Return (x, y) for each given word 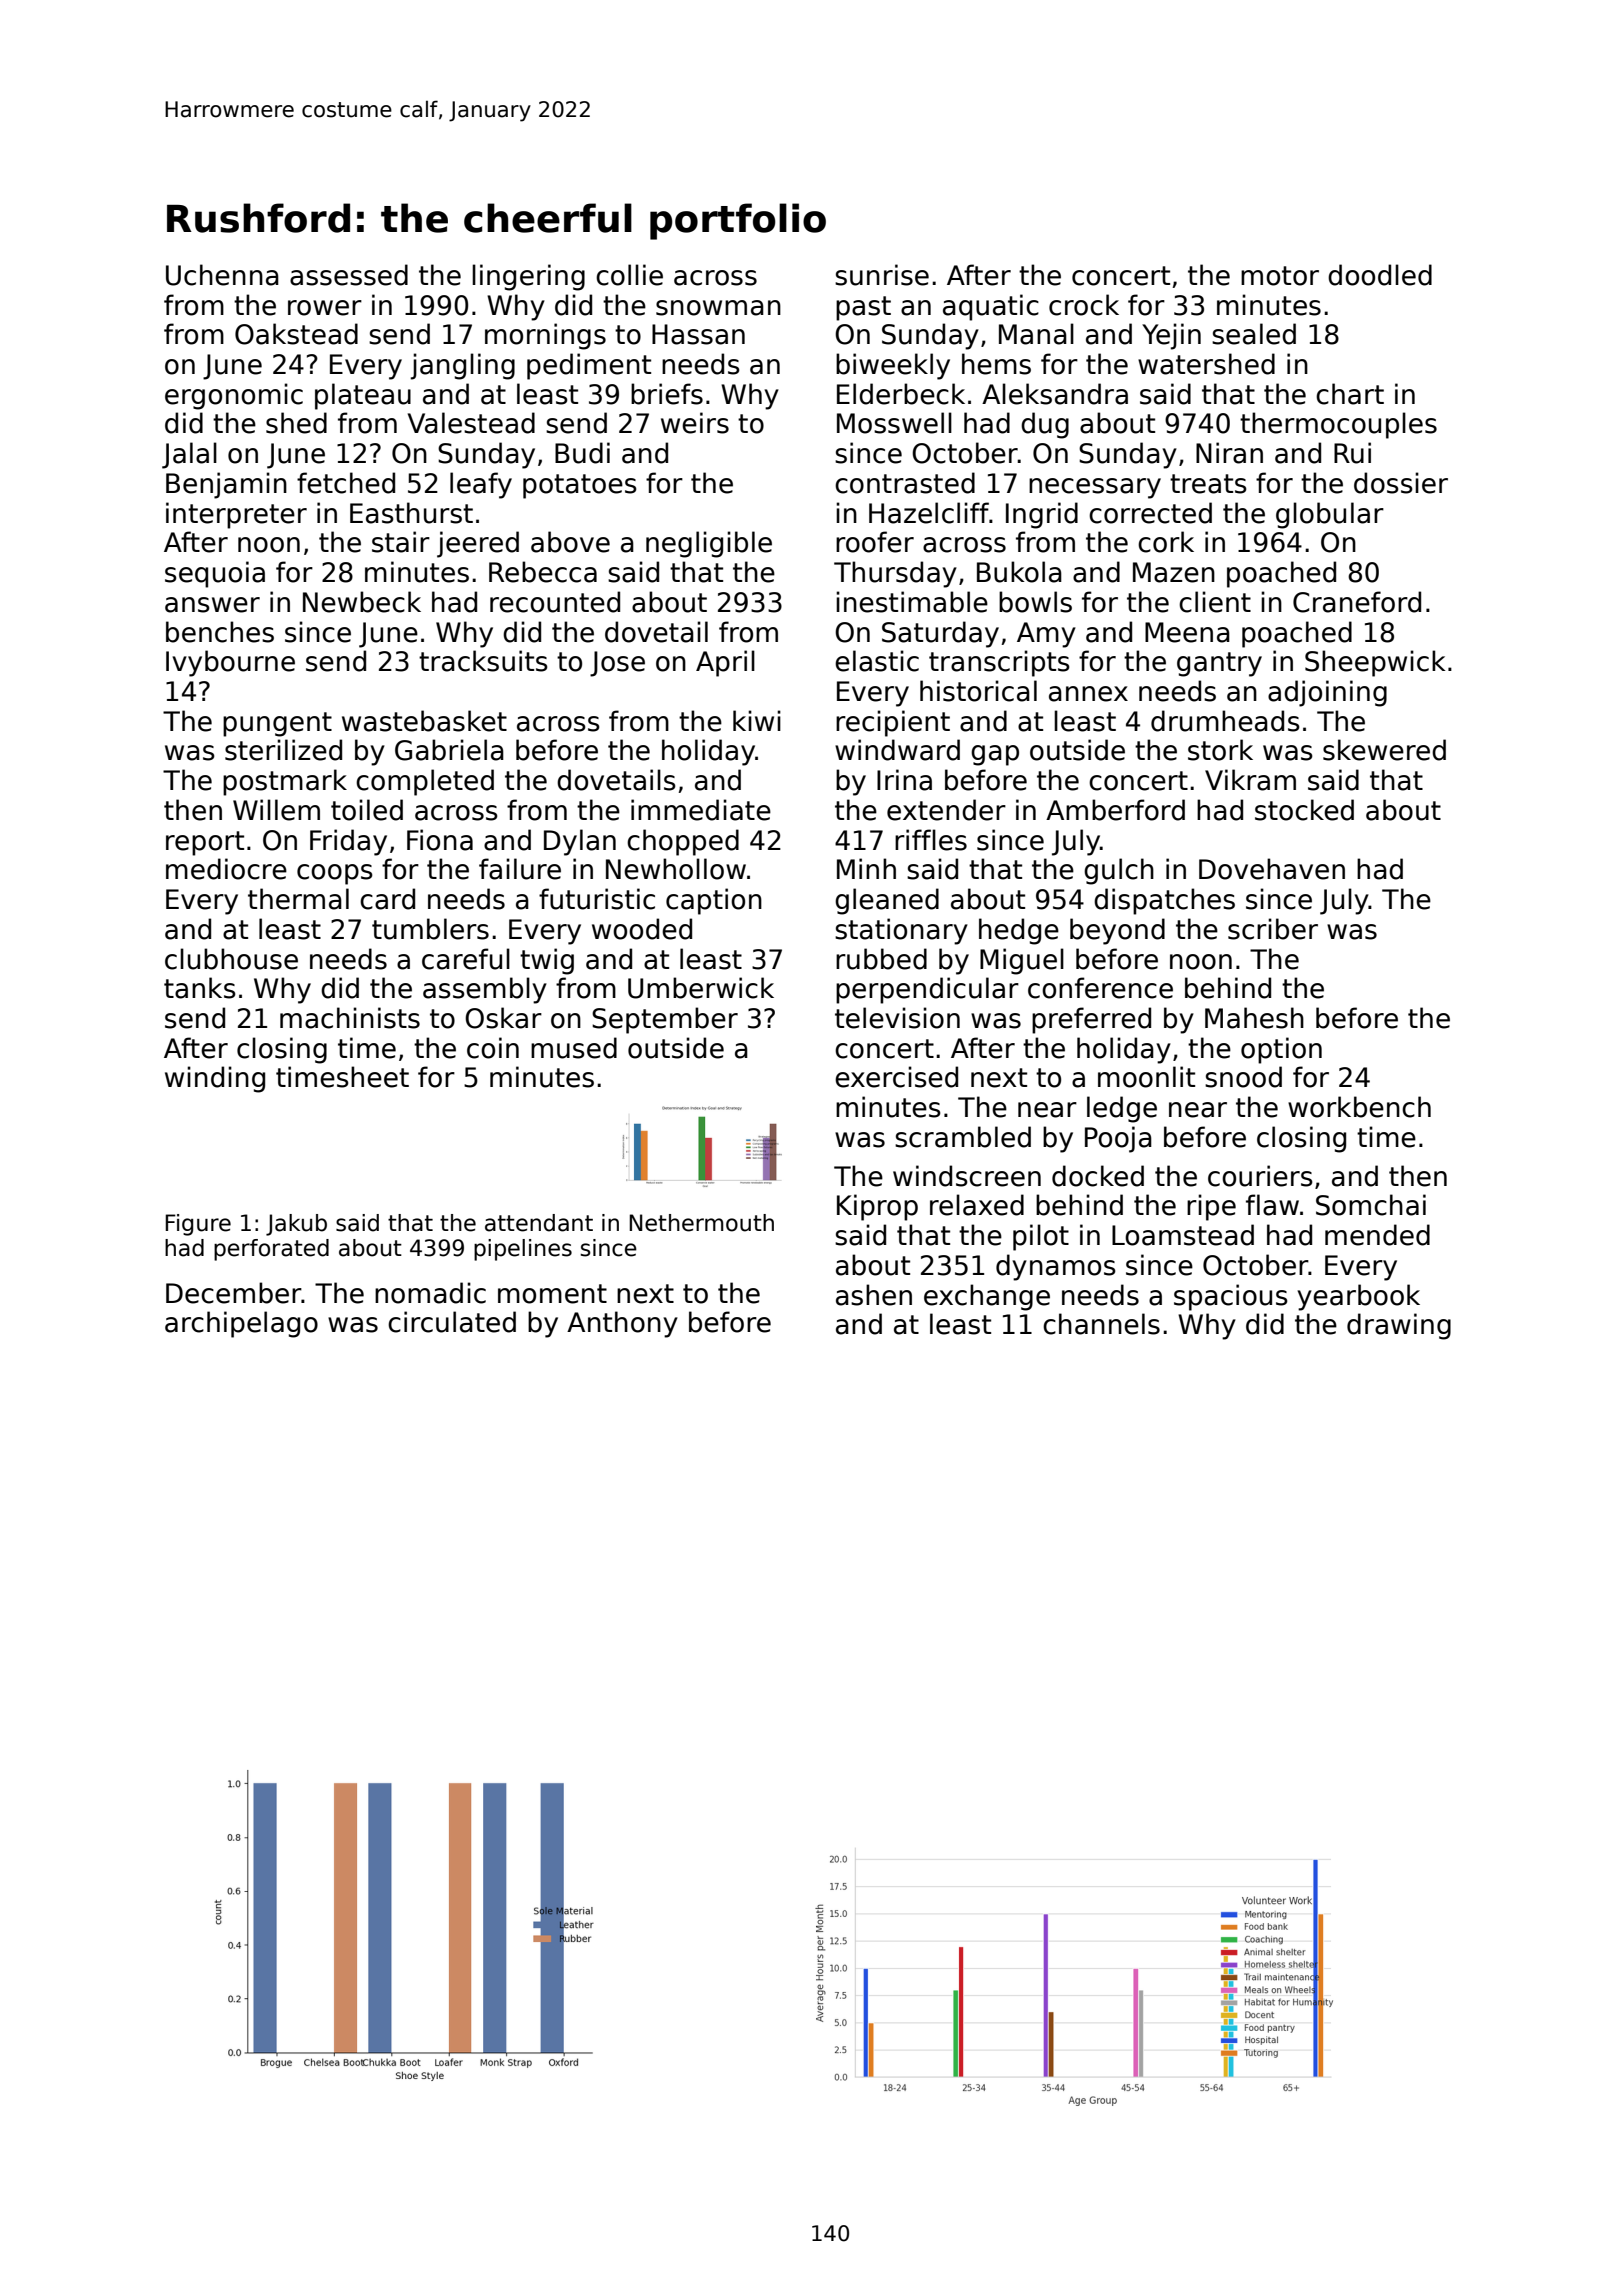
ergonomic (234, 396)
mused (574, 1048)
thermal (298, 899)
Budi (582, 453)
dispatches (1164, 901)
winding (215, 1079)
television (897, 1018)
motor (1280, 276)
